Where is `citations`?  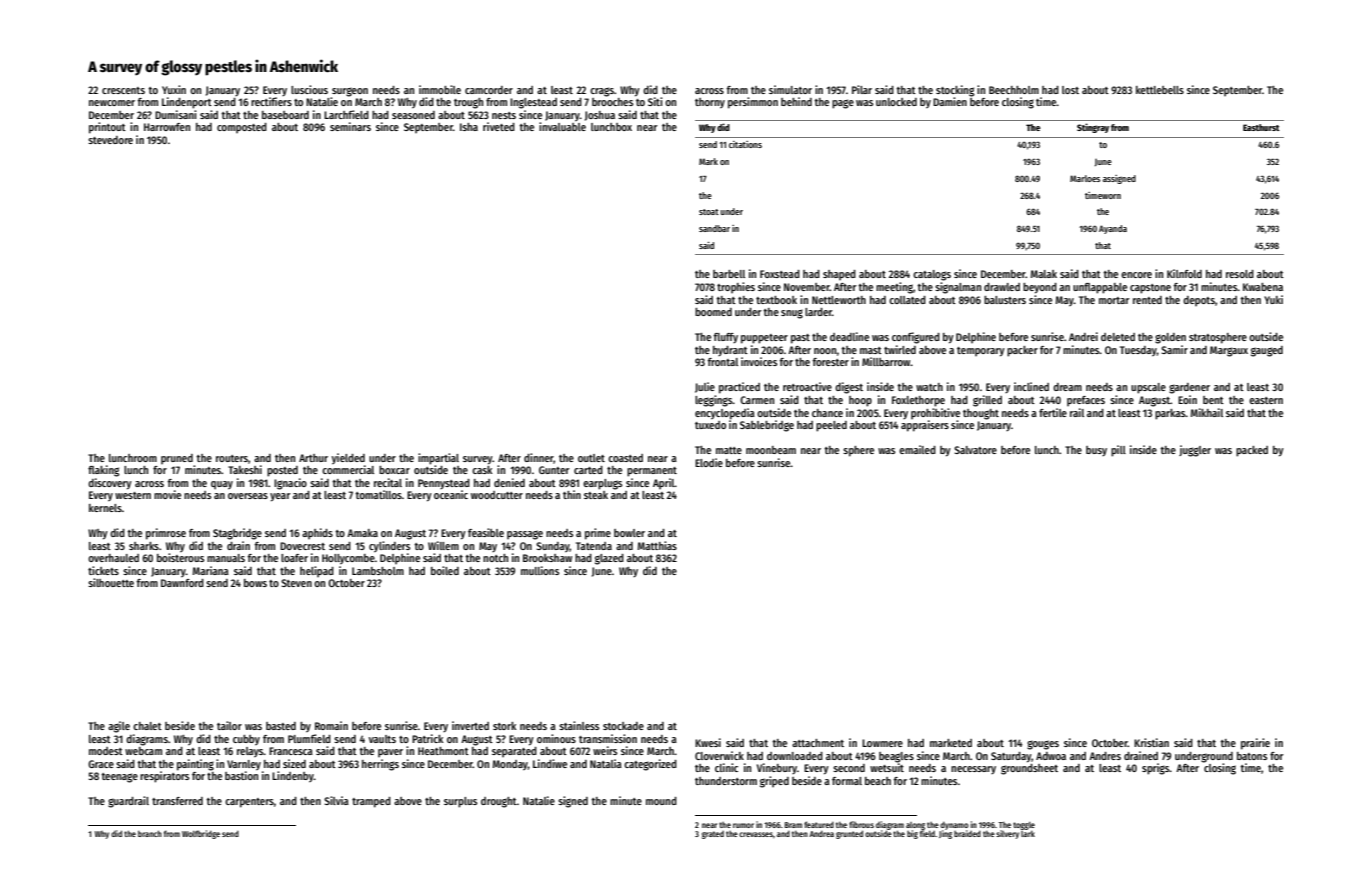
citations is located at coordinates (745, 144).
